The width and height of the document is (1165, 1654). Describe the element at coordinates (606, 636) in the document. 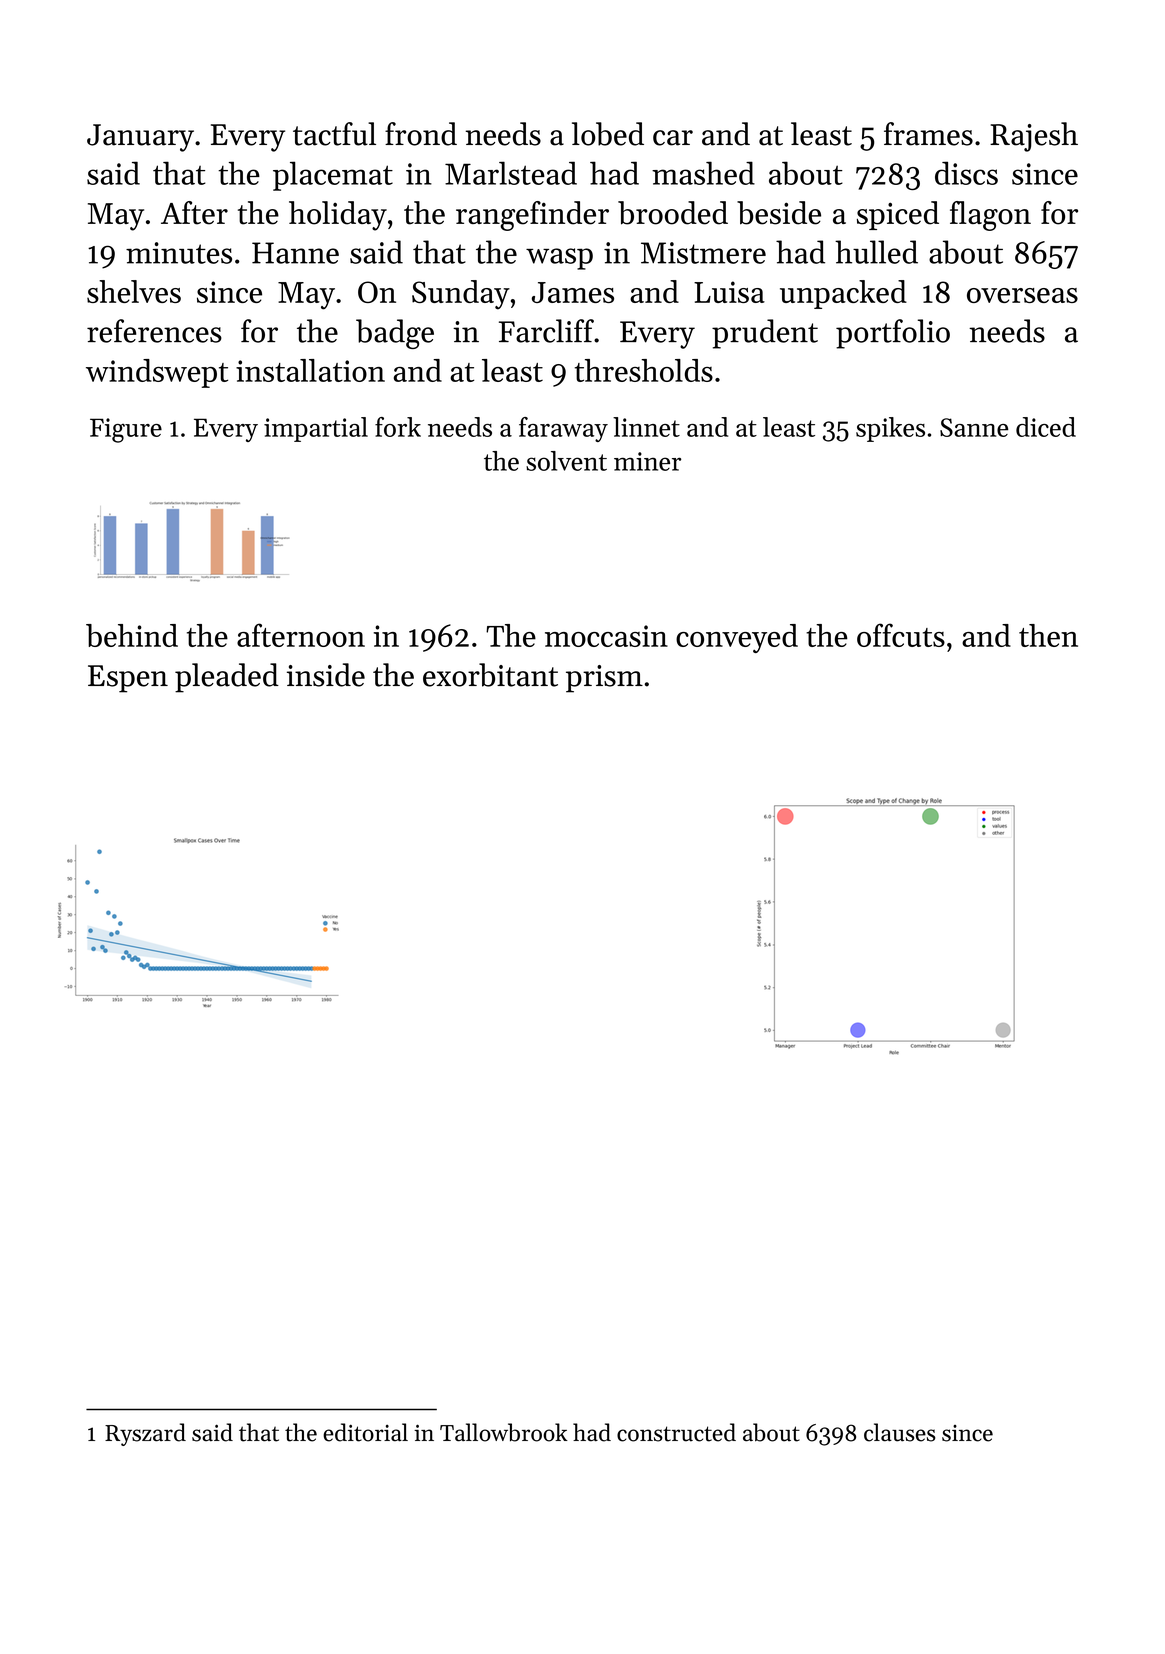

I see `moccasin` at that location.
